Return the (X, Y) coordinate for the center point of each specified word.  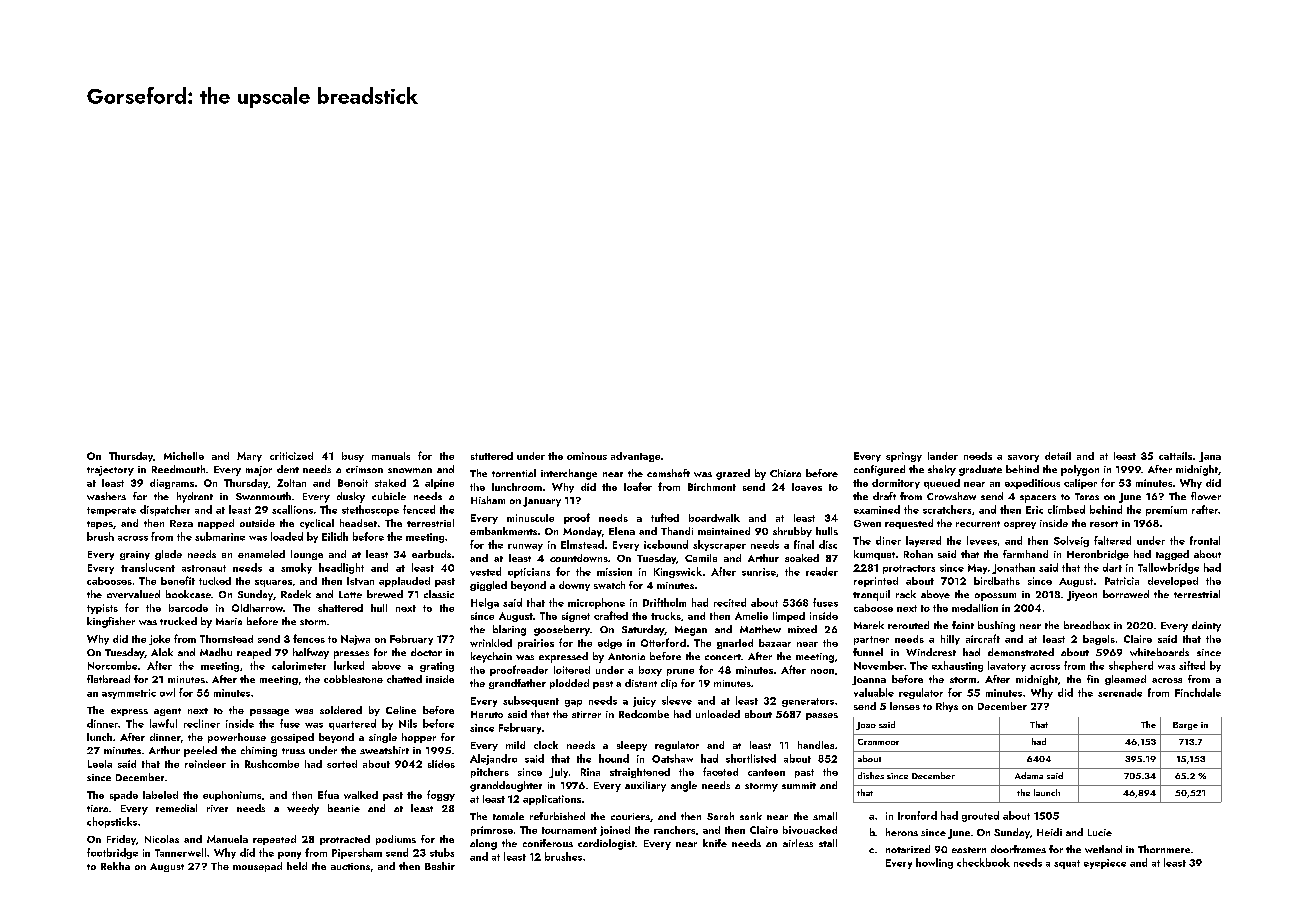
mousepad (257, 867)
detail (1058, 456)
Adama (1029, 775)
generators (808, 702)
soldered (341, 710)
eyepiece (1105, 864)
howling (934, 863)
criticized (291, 456)
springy (904, 457)
